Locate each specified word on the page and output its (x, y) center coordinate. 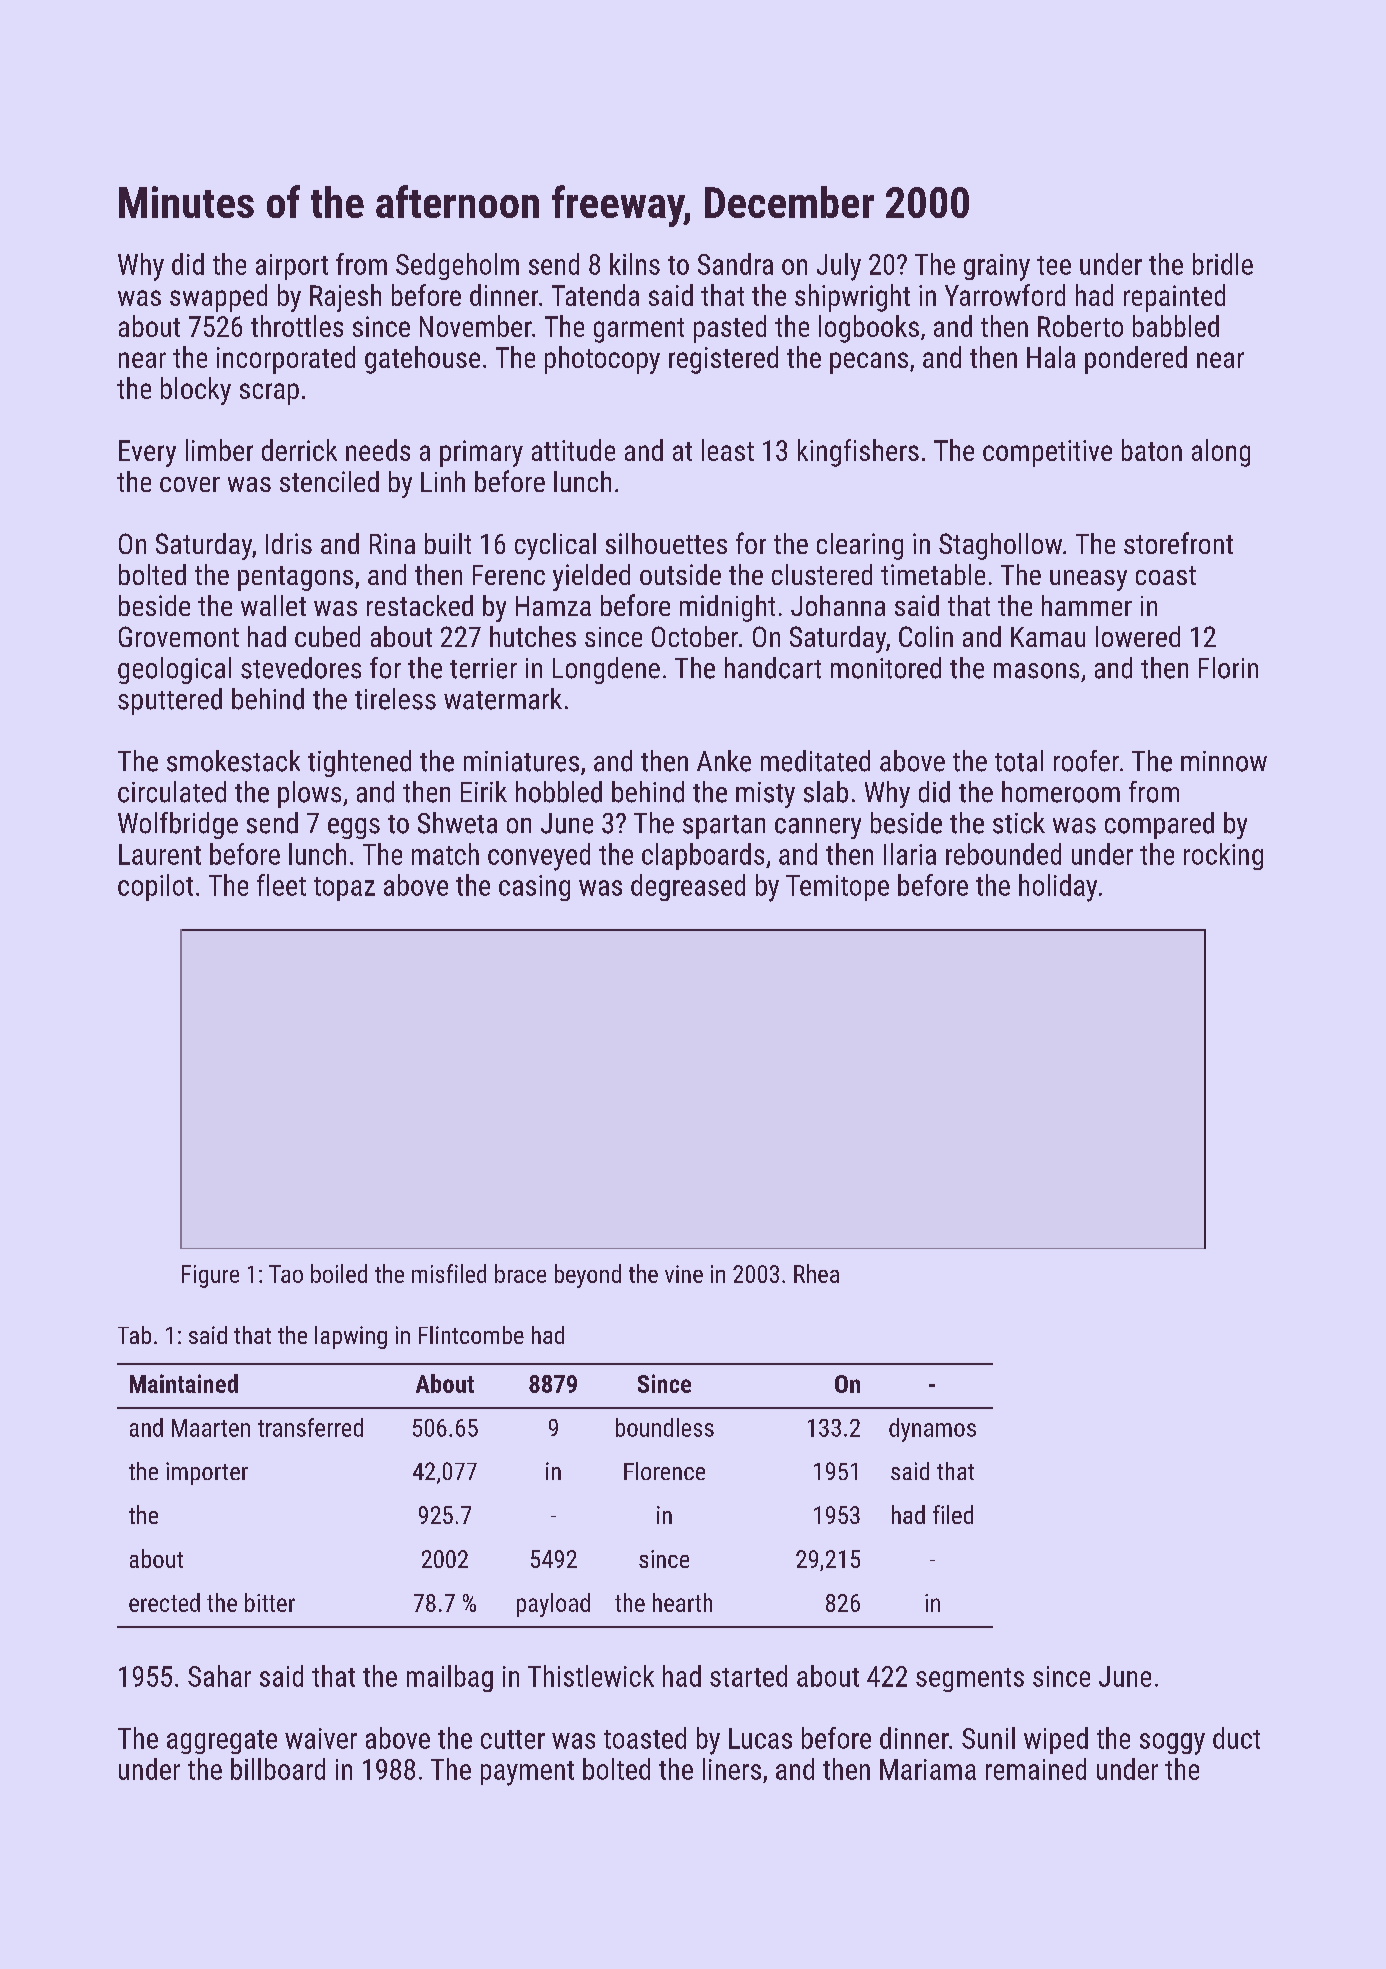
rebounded (1003, 854)
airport (292, 267)
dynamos (932, 1430)
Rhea (816, 1273)
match (445, 854)
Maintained (184, 1383)
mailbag (450, 1678)
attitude (573, 450)
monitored (886, 668)
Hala (1051, 357)
